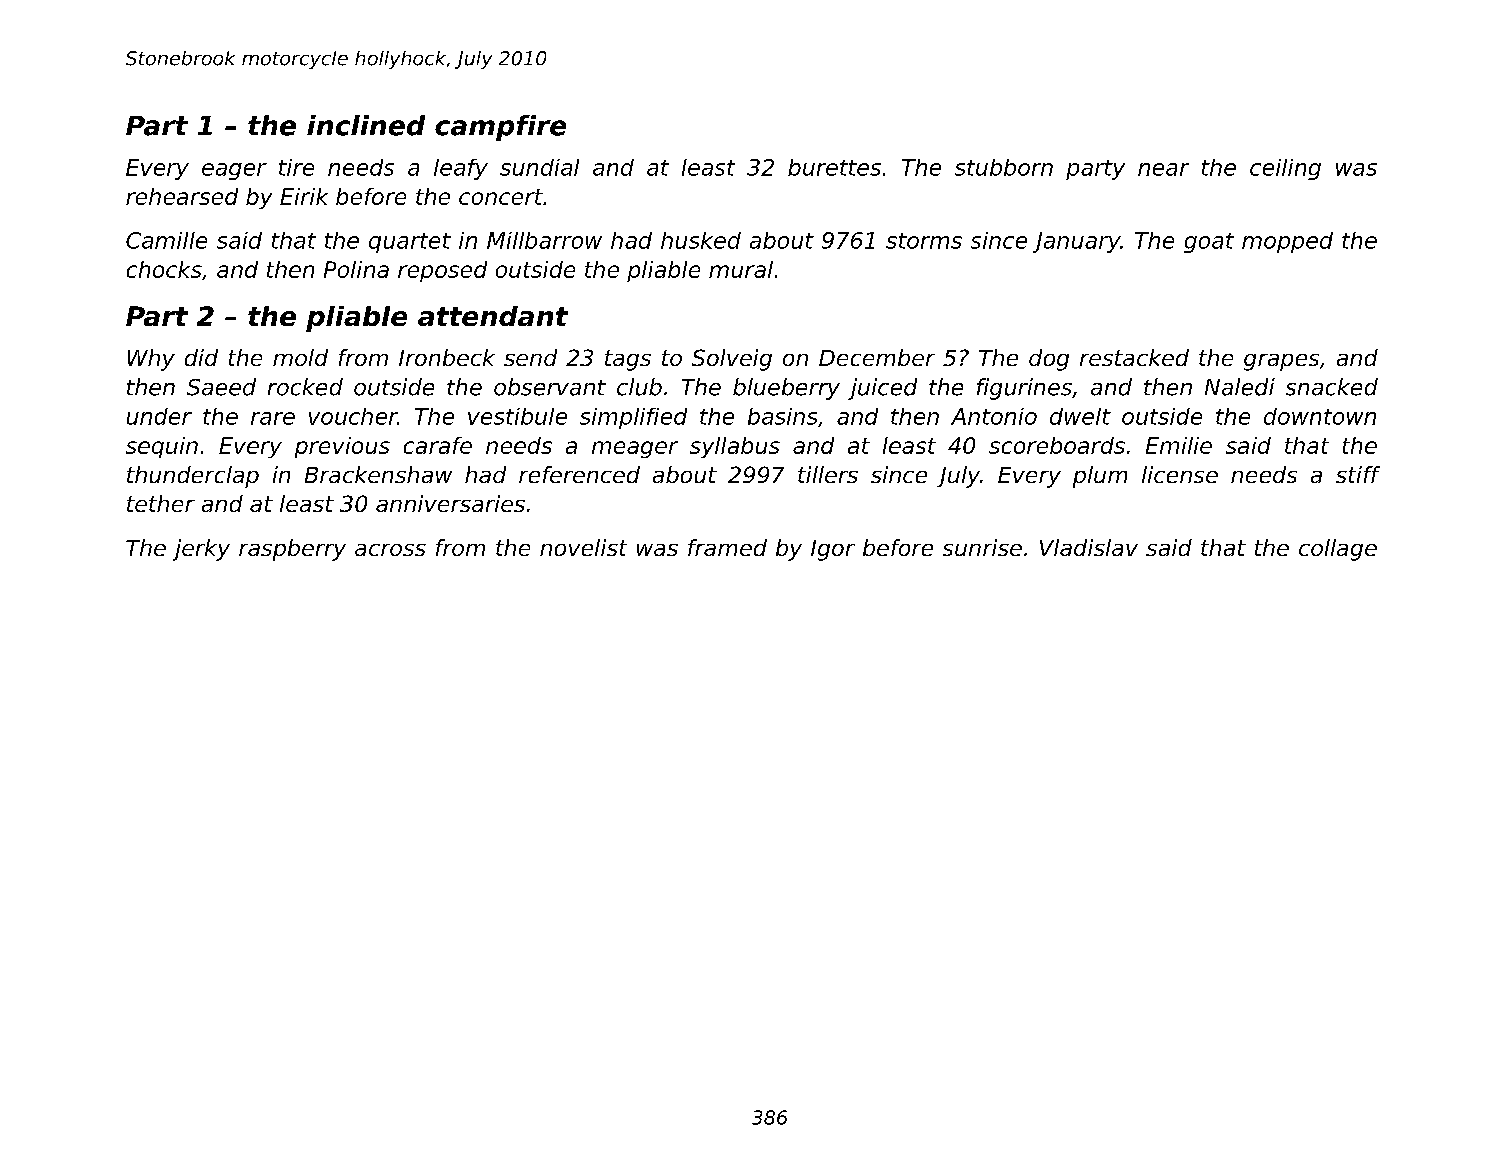 The height and width of the page is (1161, 1503). What do you see at coordinates (161, 503) in the page?
I see `tether` at bounding box center [161, 503].
